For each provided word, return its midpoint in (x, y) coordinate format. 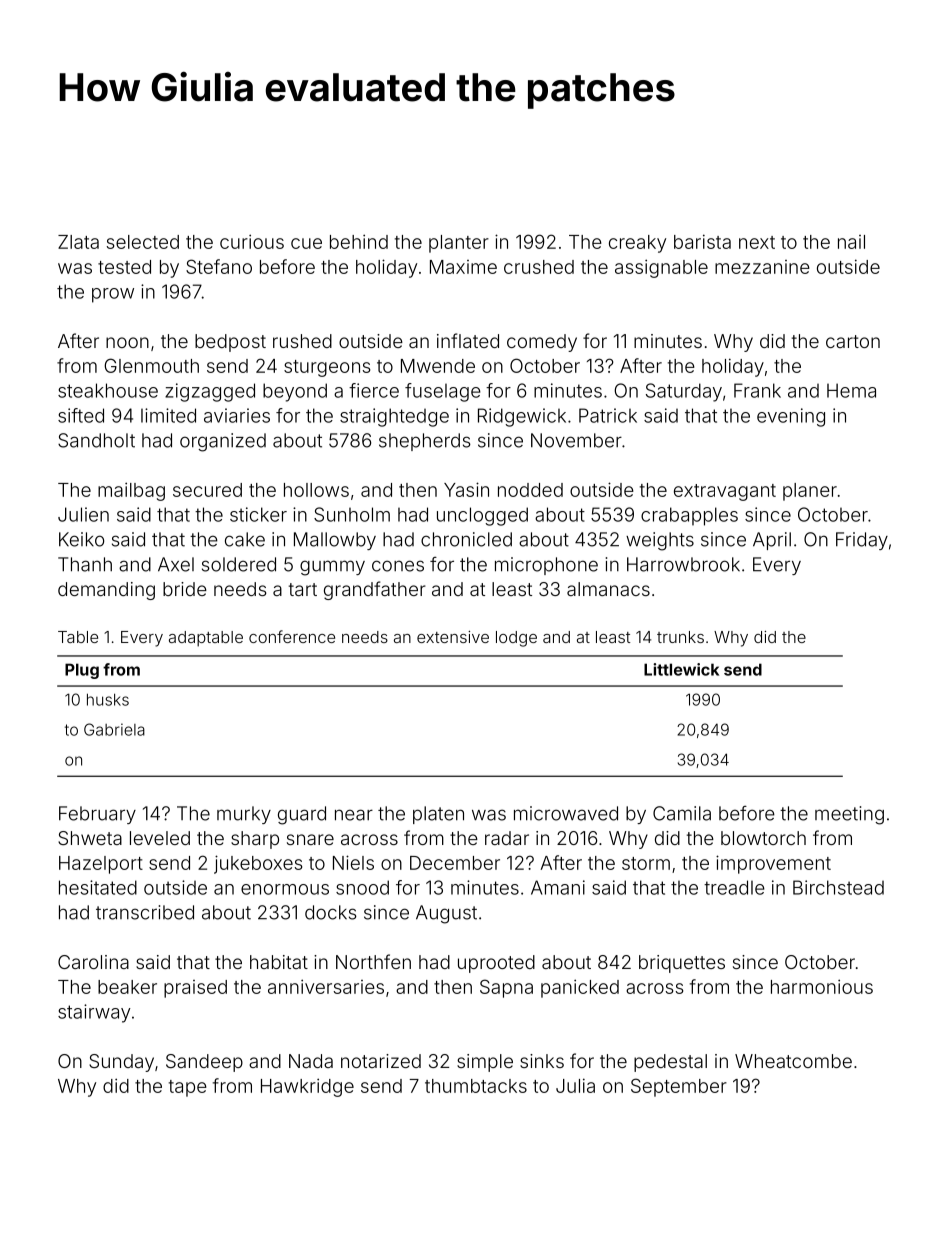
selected (143, 242)
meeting (849, 815)
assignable (661, 268)
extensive (453, 637)
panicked (580, 988)
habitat (279, 962)
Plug (82, 671)
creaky (637, 244)
